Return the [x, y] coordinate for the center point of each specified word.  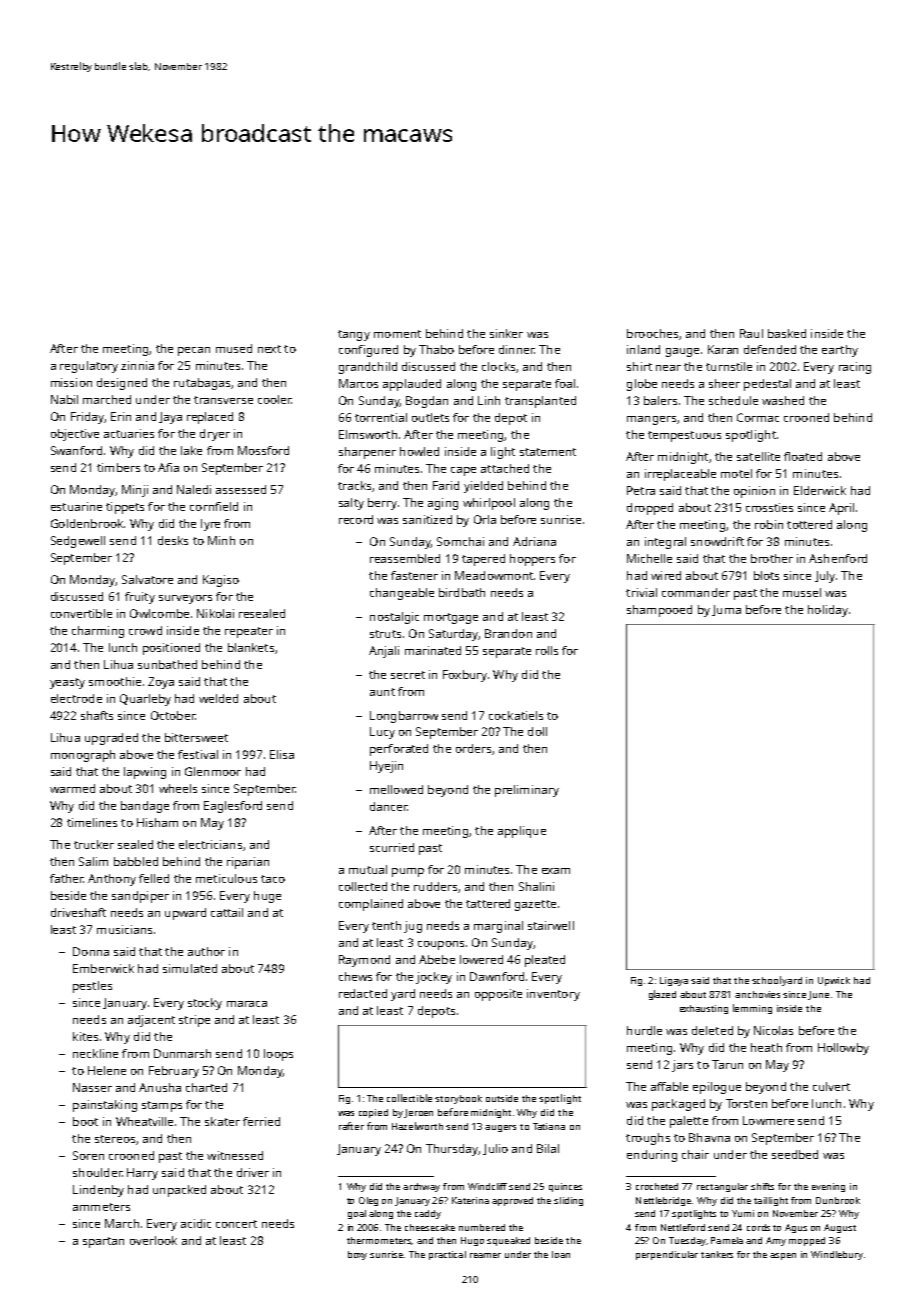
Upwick [834, 981]
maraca [247, 1004]
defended [770, 349]
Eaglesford [233, 807]
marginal [498, 927]
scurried [392, 847]
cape [463, 471]
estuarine [76, 506]
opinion [754, 492]
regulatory [89, 367]
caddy [428, 1214]
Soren [88, 1155]
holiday [828, 611]
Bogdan [427, 402]
